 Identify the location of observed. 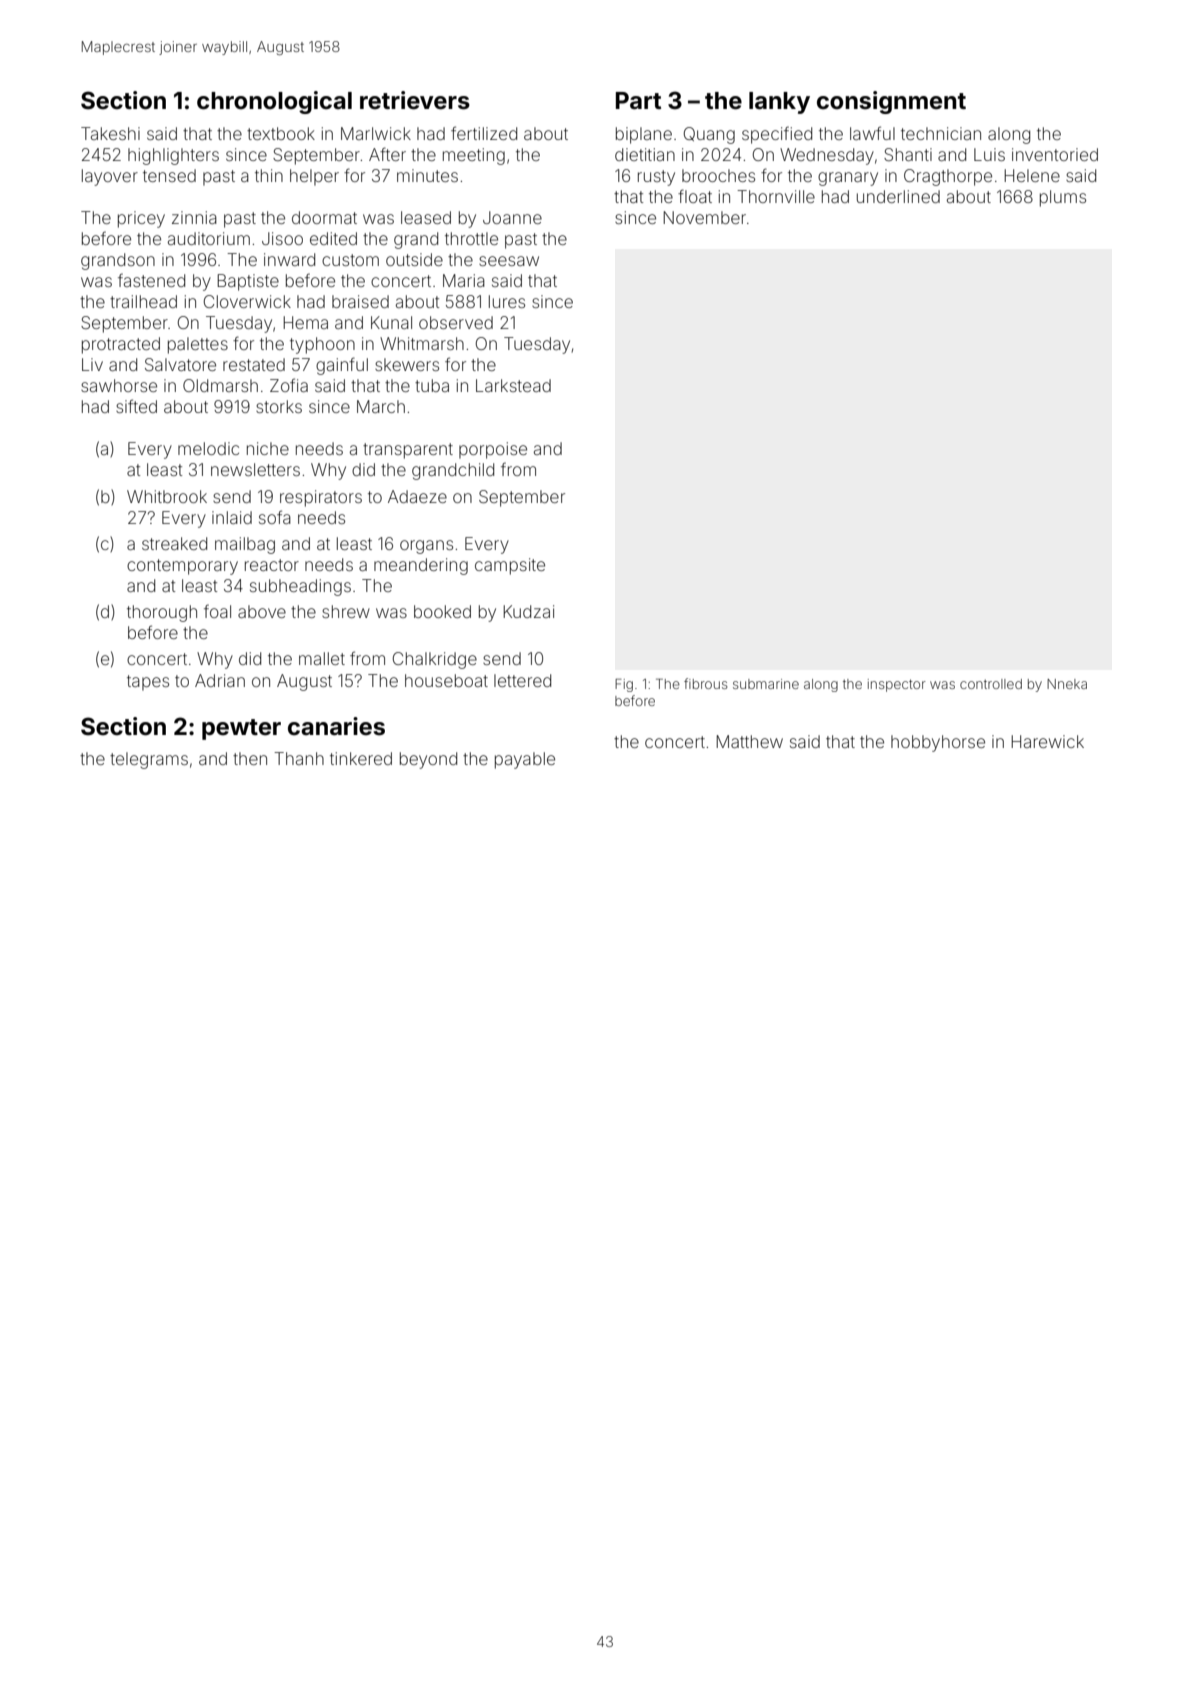
(456, 322).
